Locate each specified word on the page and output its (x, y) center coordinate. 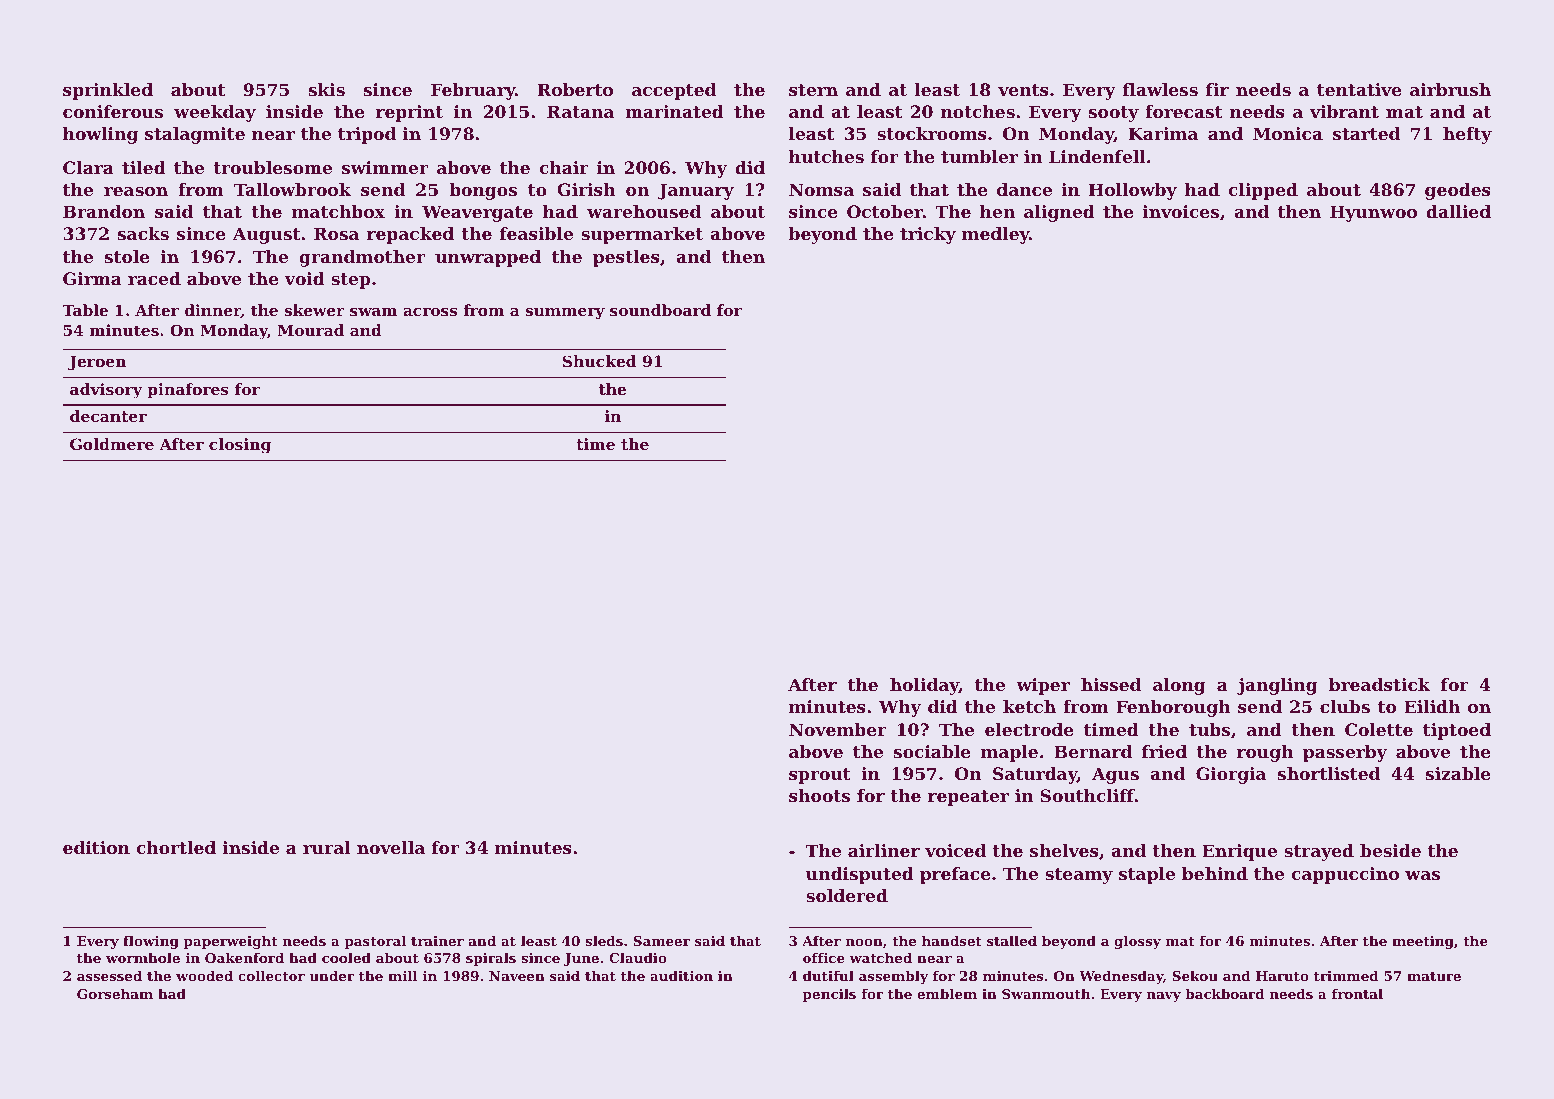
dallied (1458, 211)
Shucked (599, 361)
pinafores (188, 390)
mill (402, 975)
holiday (924, 686)
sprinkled (108, 91)
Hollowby (1133, 191)
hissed (1111, 684)
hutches (826, 156)
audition (681, 975)
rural (327, 847)
